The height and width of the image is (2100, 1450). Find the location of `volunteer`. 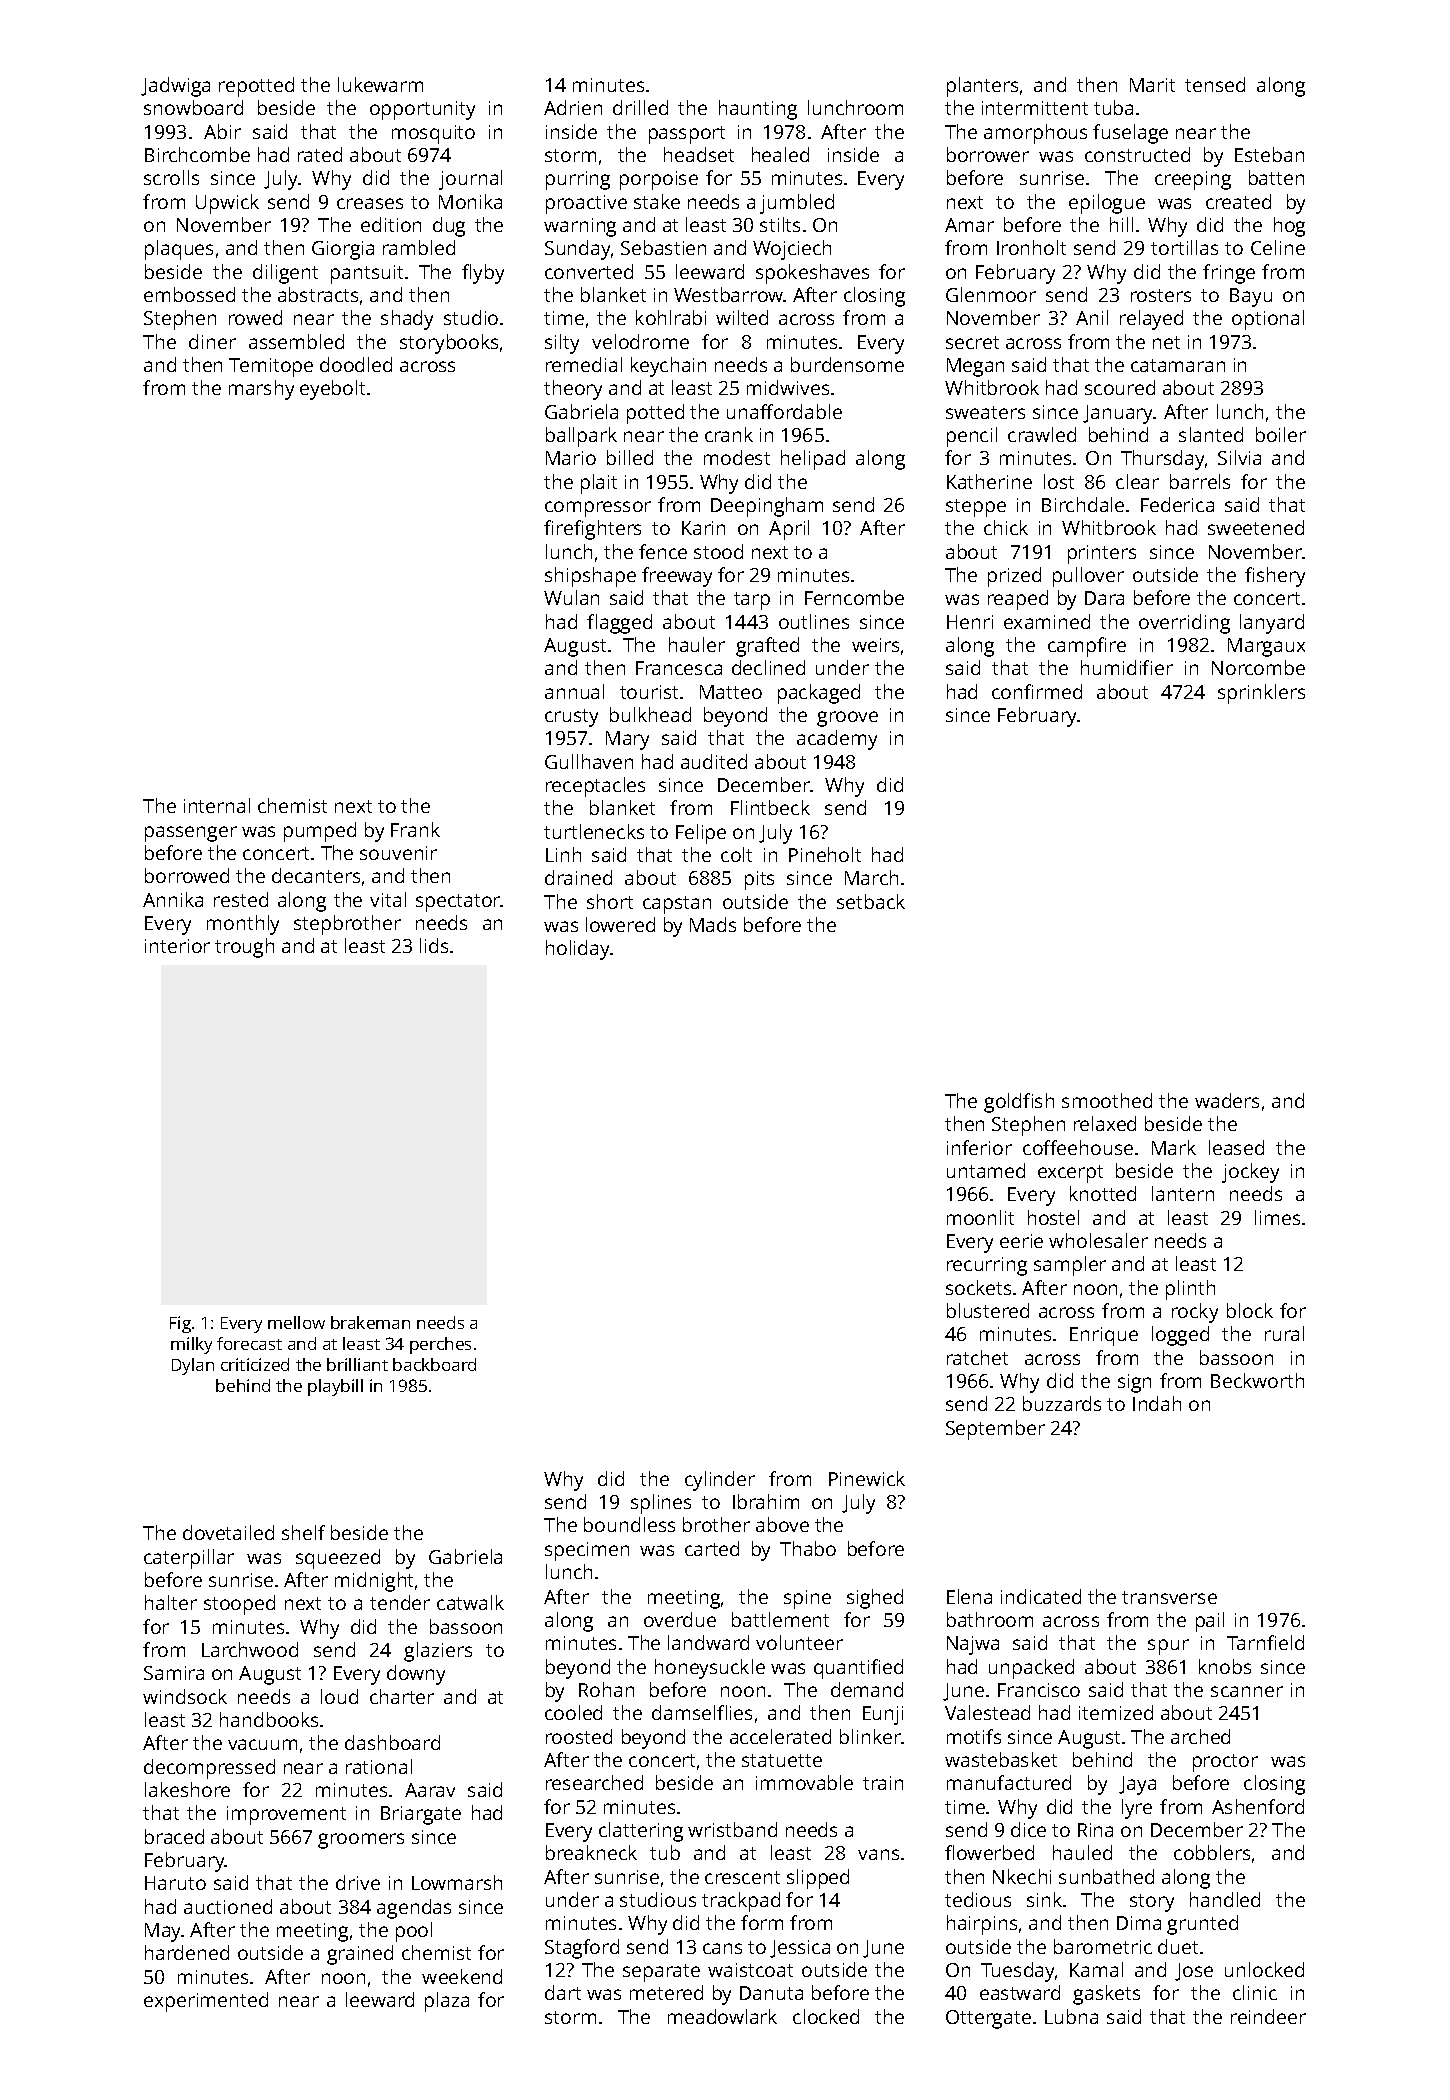

volunteer is located at coordinates (799, 1642).
